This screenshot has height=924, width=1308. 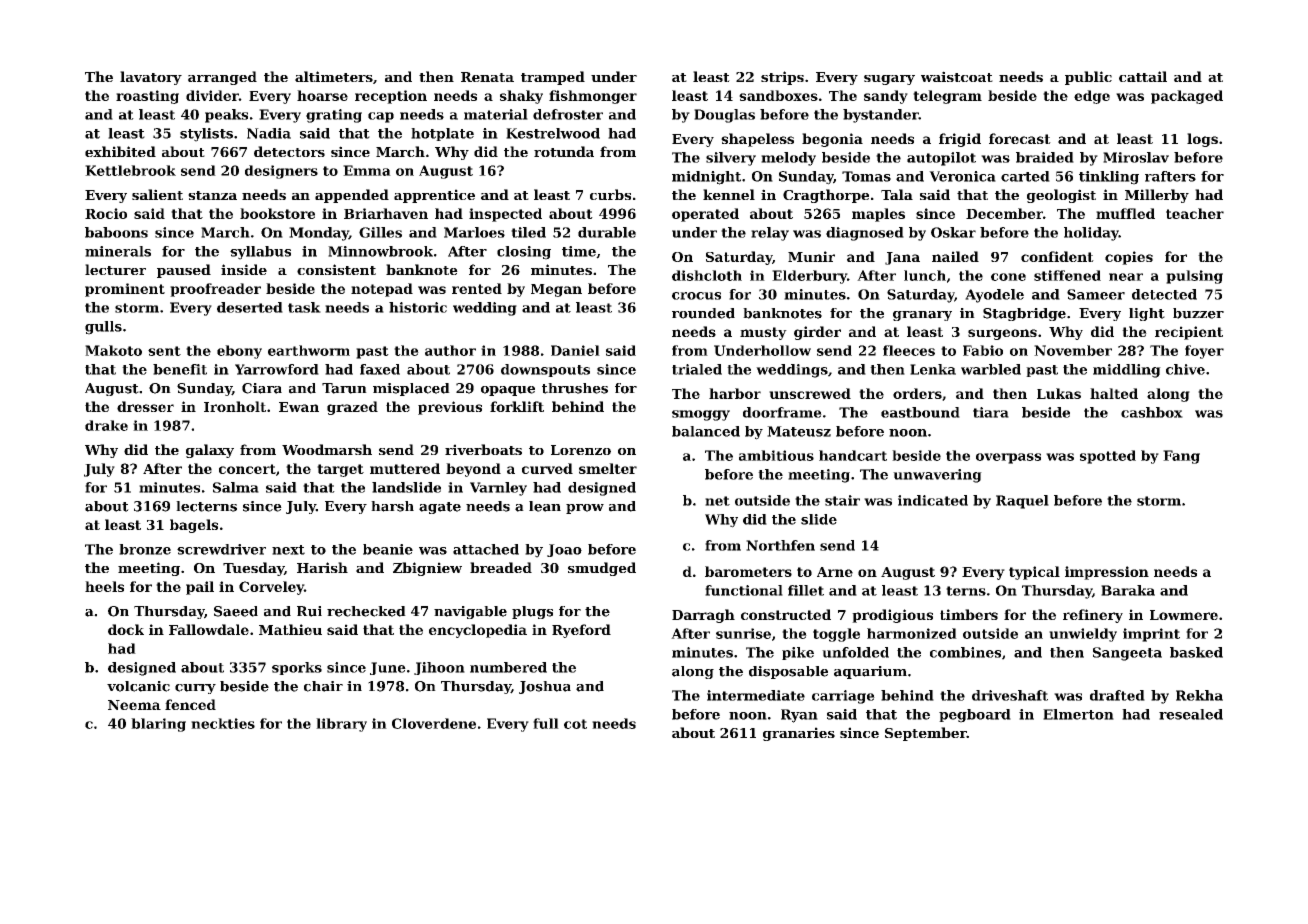 I want to click on bronze, so click(x=145, y=549).
